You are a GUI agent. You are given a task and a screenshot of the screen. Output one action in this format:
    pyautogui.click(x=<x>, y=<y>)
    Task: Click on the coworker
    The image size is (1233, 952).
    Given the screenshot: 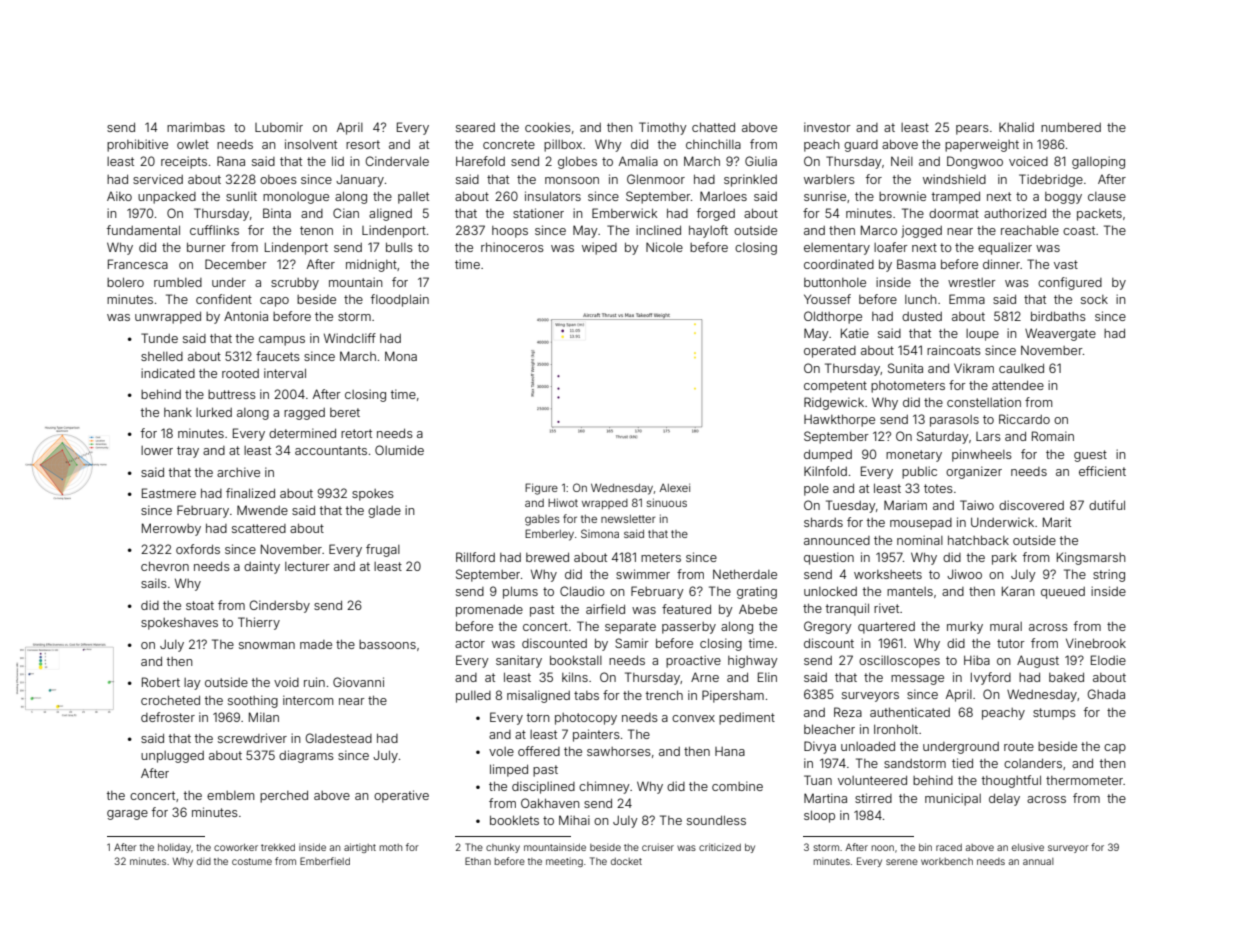 What is the action you would take?
    pyautogui.click(x=236, y=847)
